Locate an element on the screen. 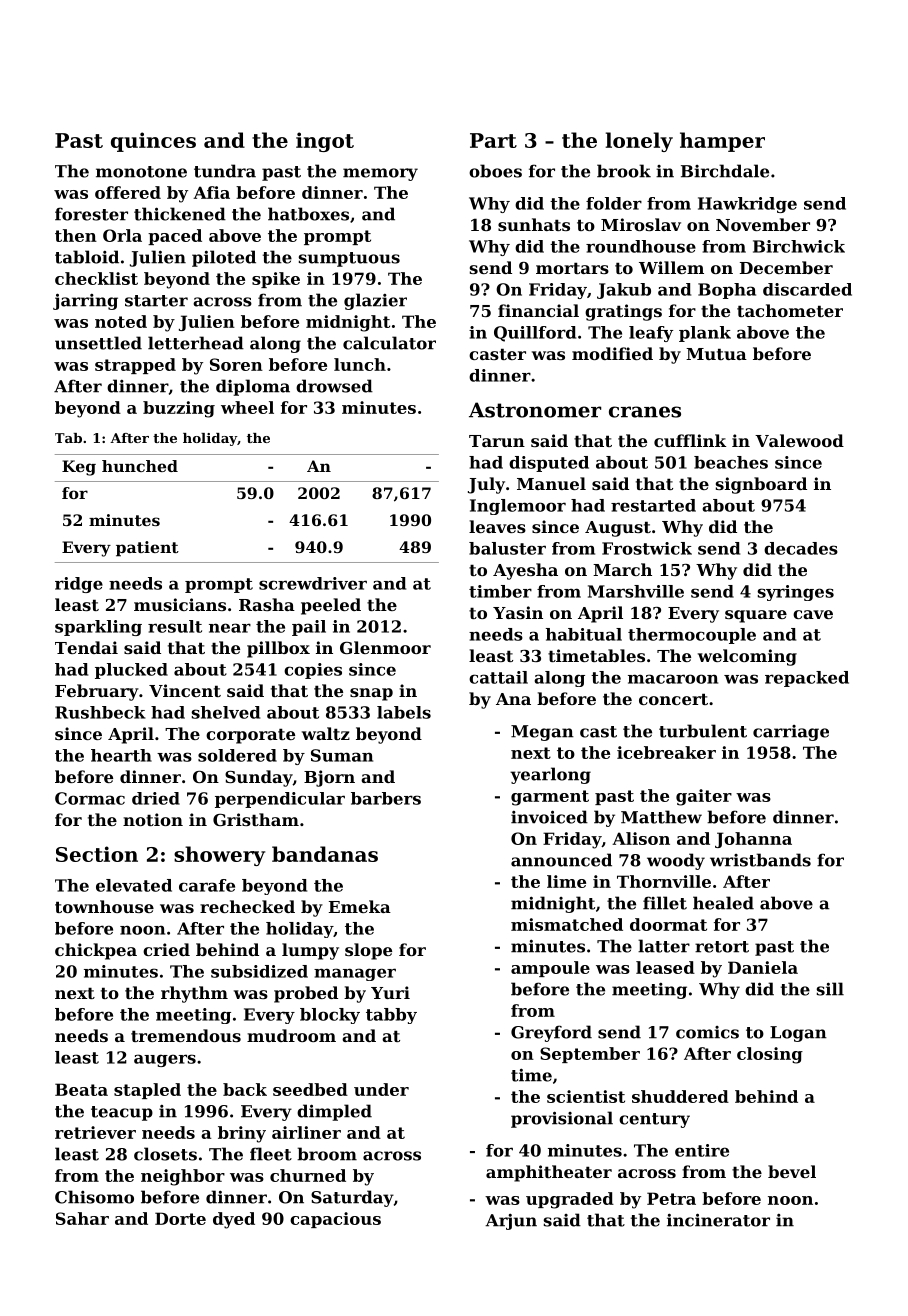  Inglemoor is located at coordinates (518, 507).
